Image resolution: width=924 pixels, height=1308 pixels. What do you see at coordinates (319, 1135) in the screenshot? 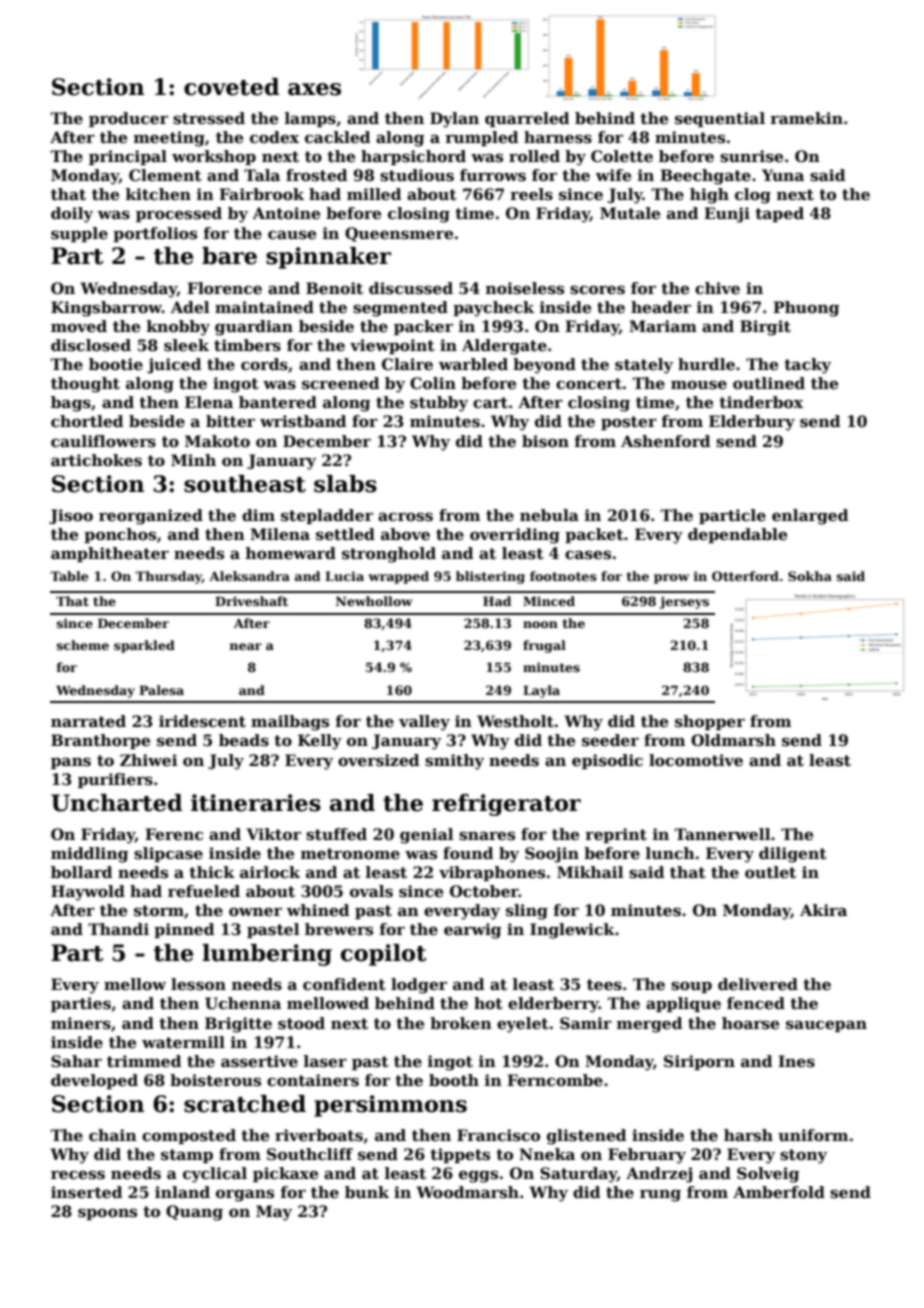
I see `riverboats` at bounding box center [319, 1135].
